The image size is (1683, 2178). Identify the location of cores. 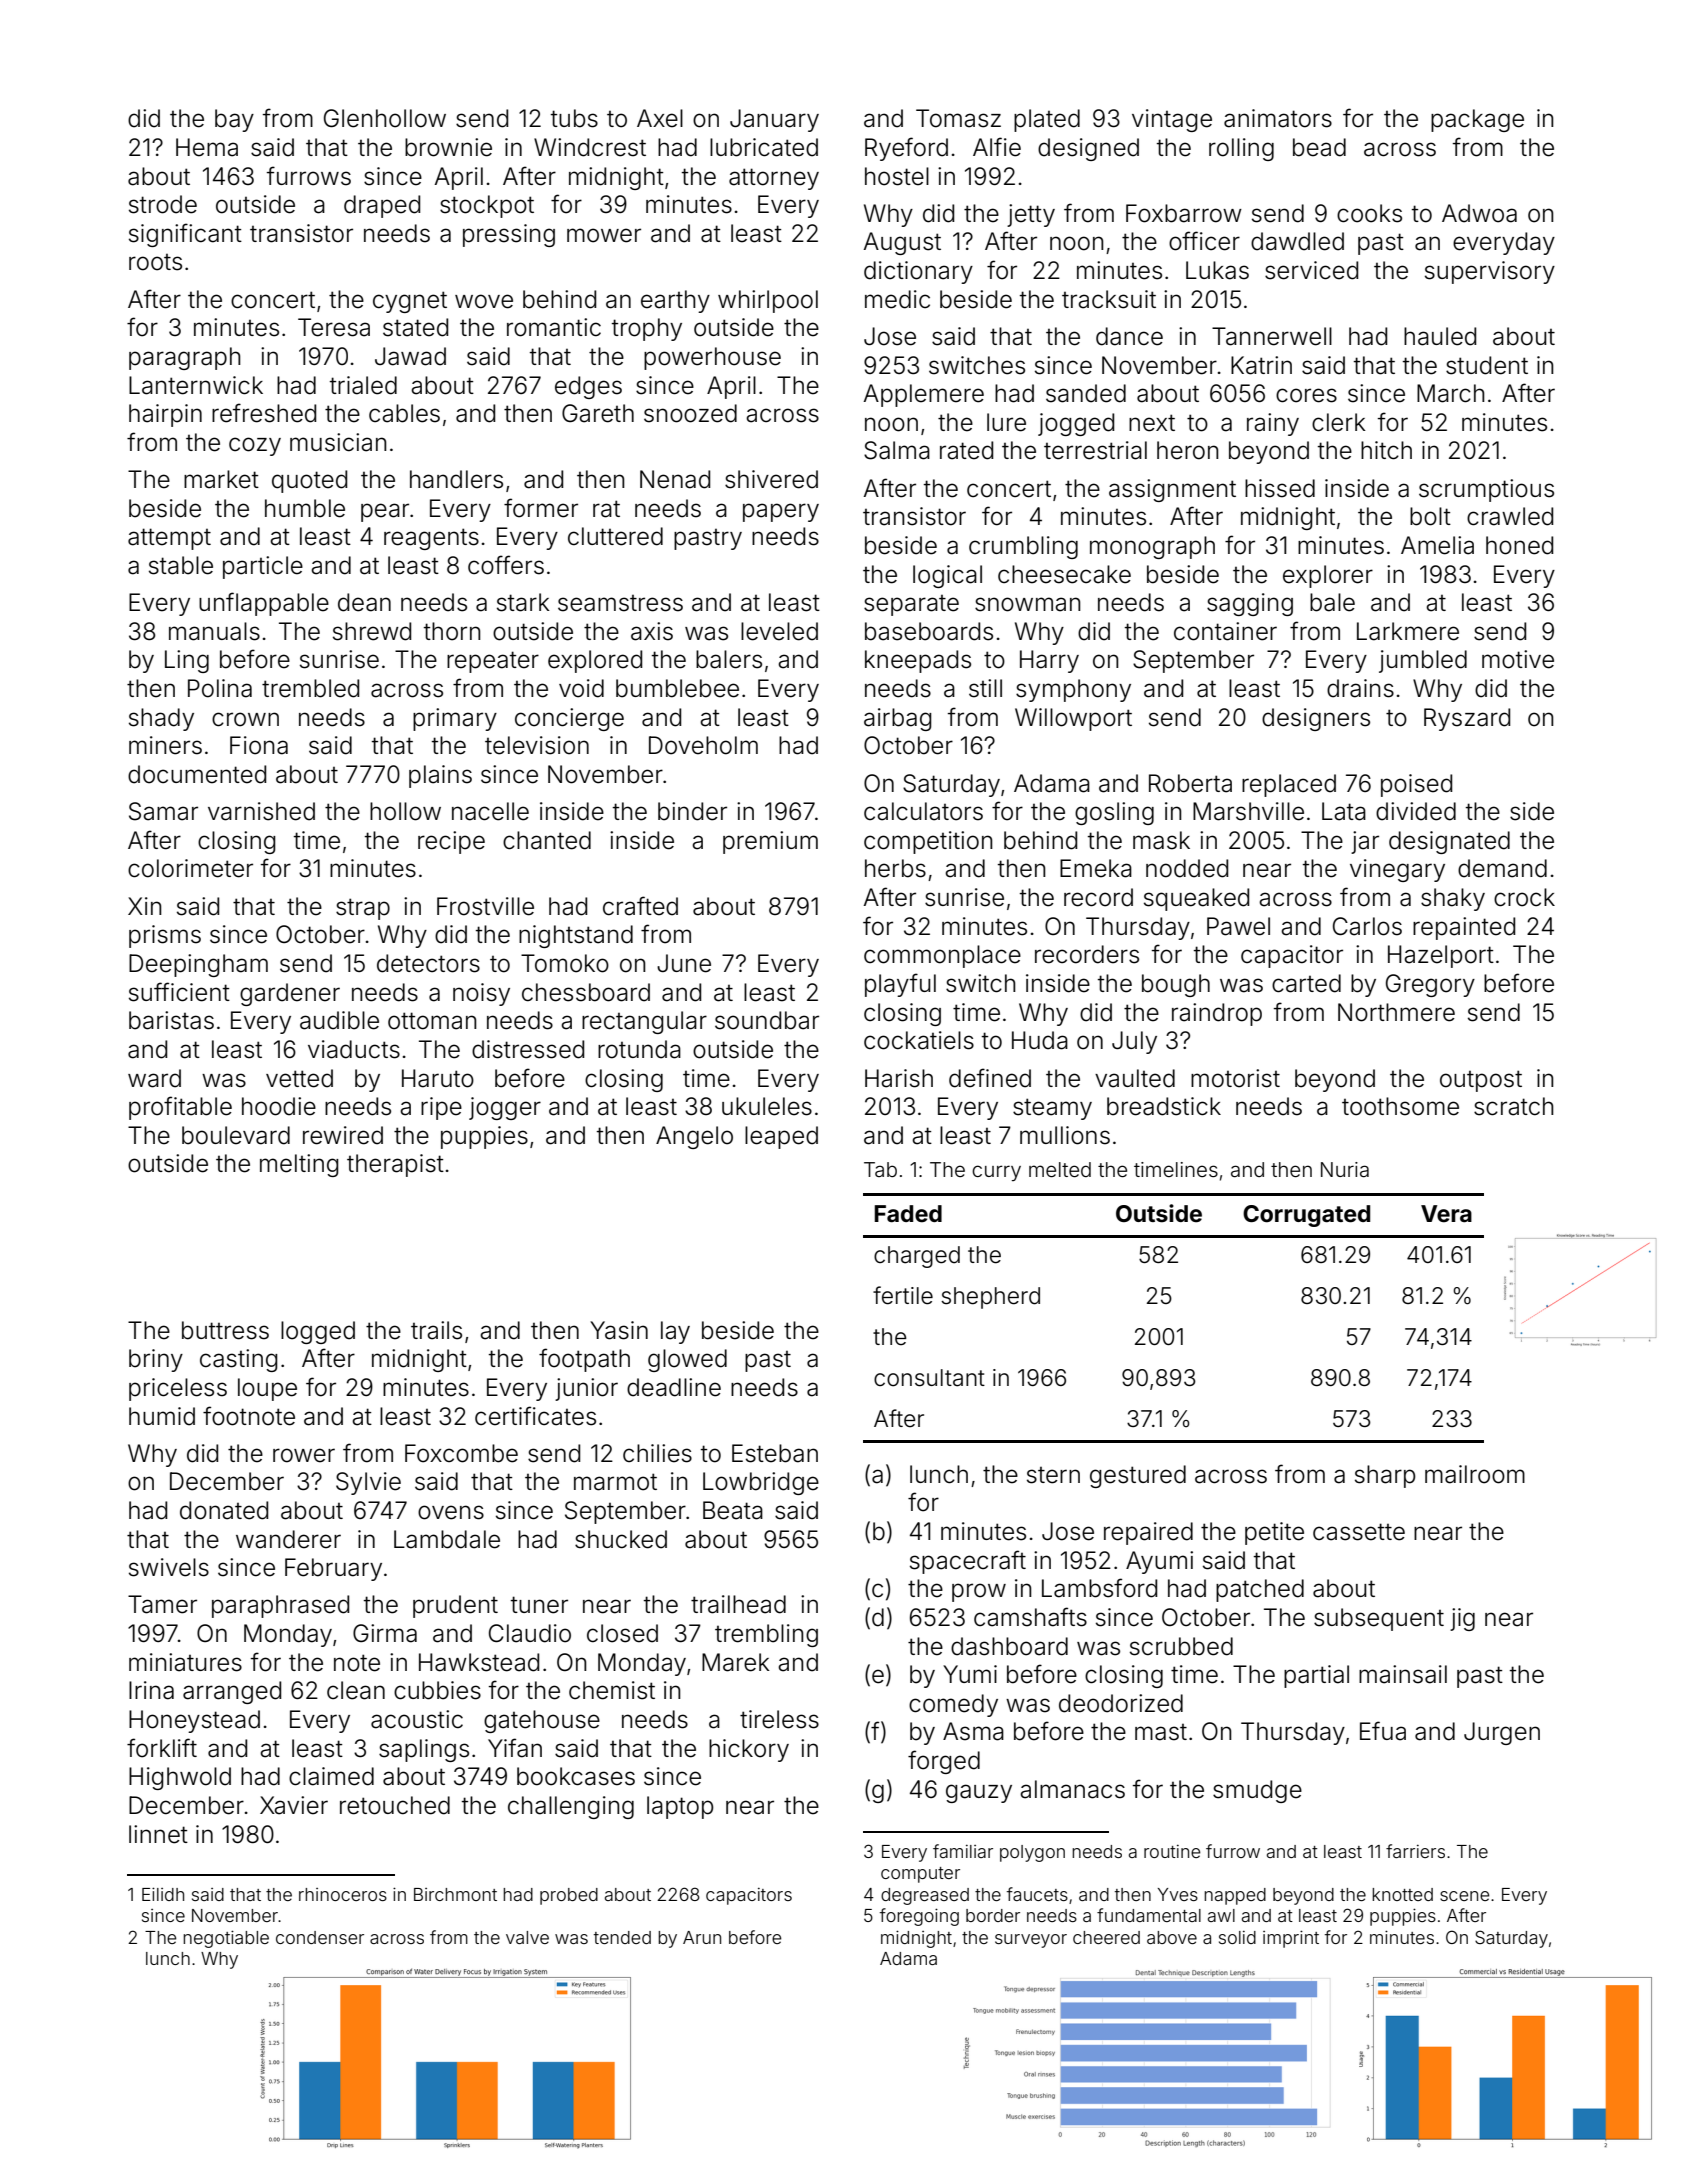
(1306, 395).
